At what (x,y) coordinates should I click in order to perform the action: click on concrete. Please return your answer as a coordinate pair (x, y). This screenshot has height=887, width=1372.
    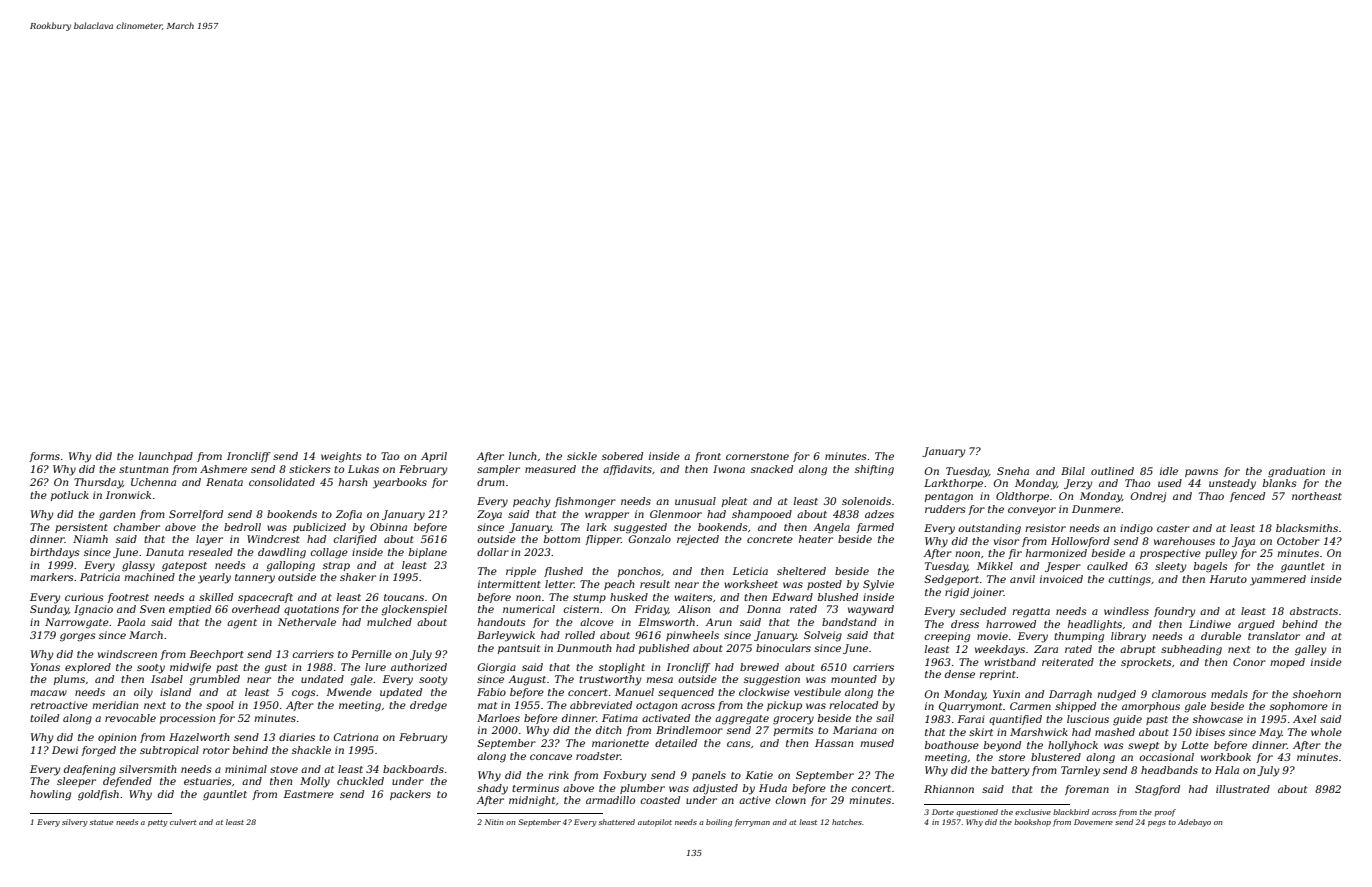
    Looking at the image, I should click on (770, 539).
